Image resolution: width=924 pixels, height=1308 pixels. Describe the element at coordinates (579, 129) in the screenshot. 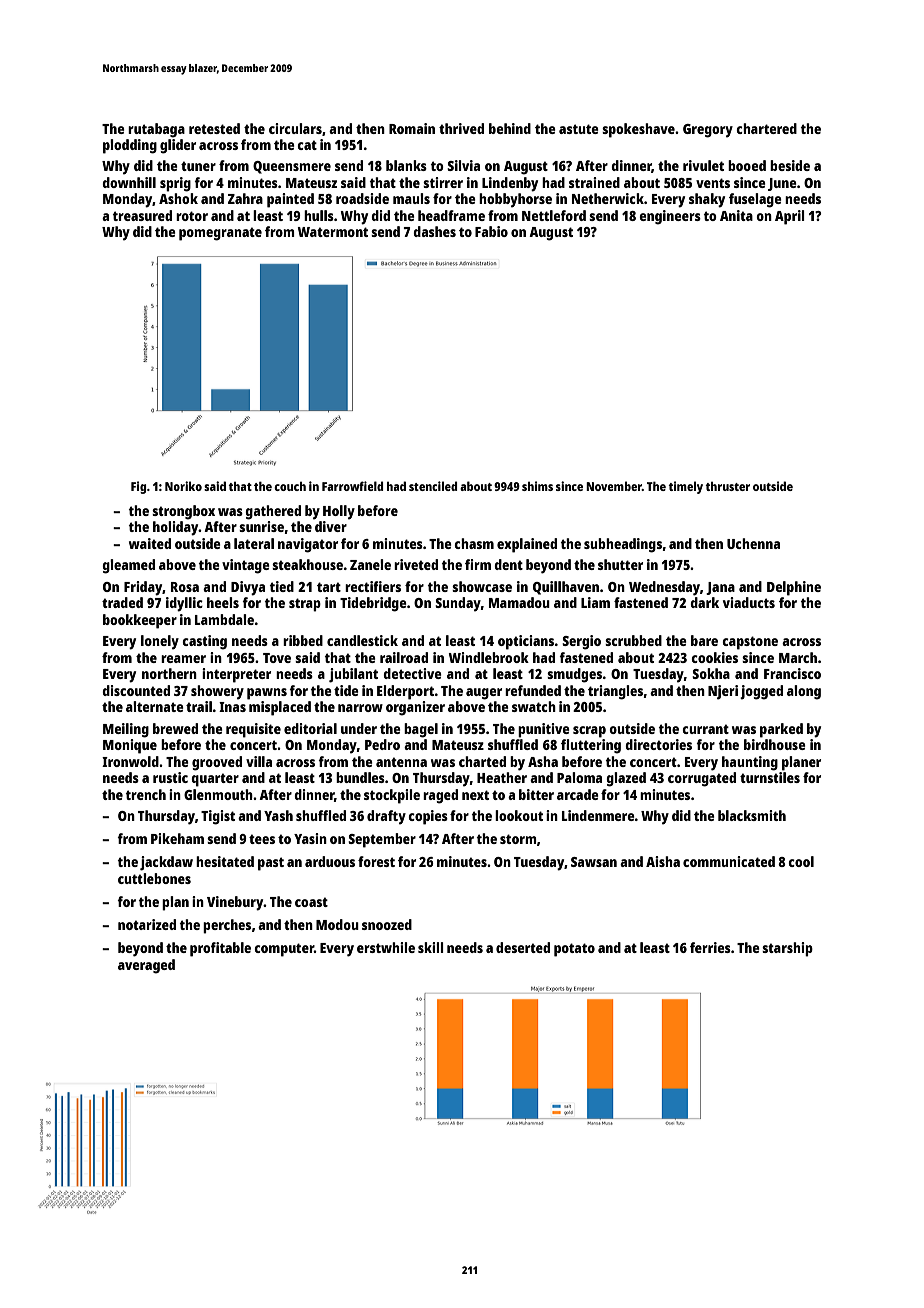

I see `astute` at that location.
